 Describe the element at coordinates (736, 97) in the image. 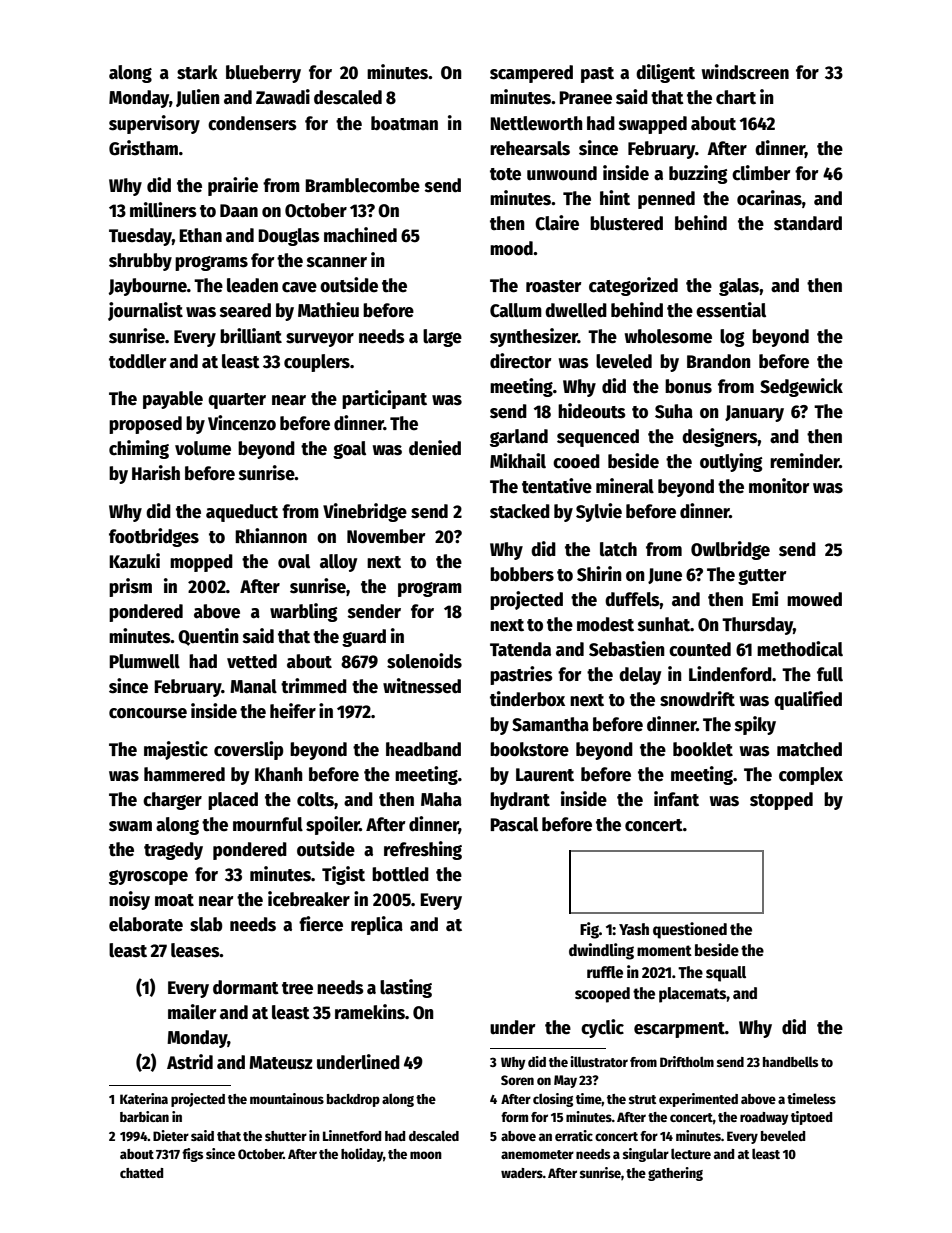

I see `chart` at that location.
